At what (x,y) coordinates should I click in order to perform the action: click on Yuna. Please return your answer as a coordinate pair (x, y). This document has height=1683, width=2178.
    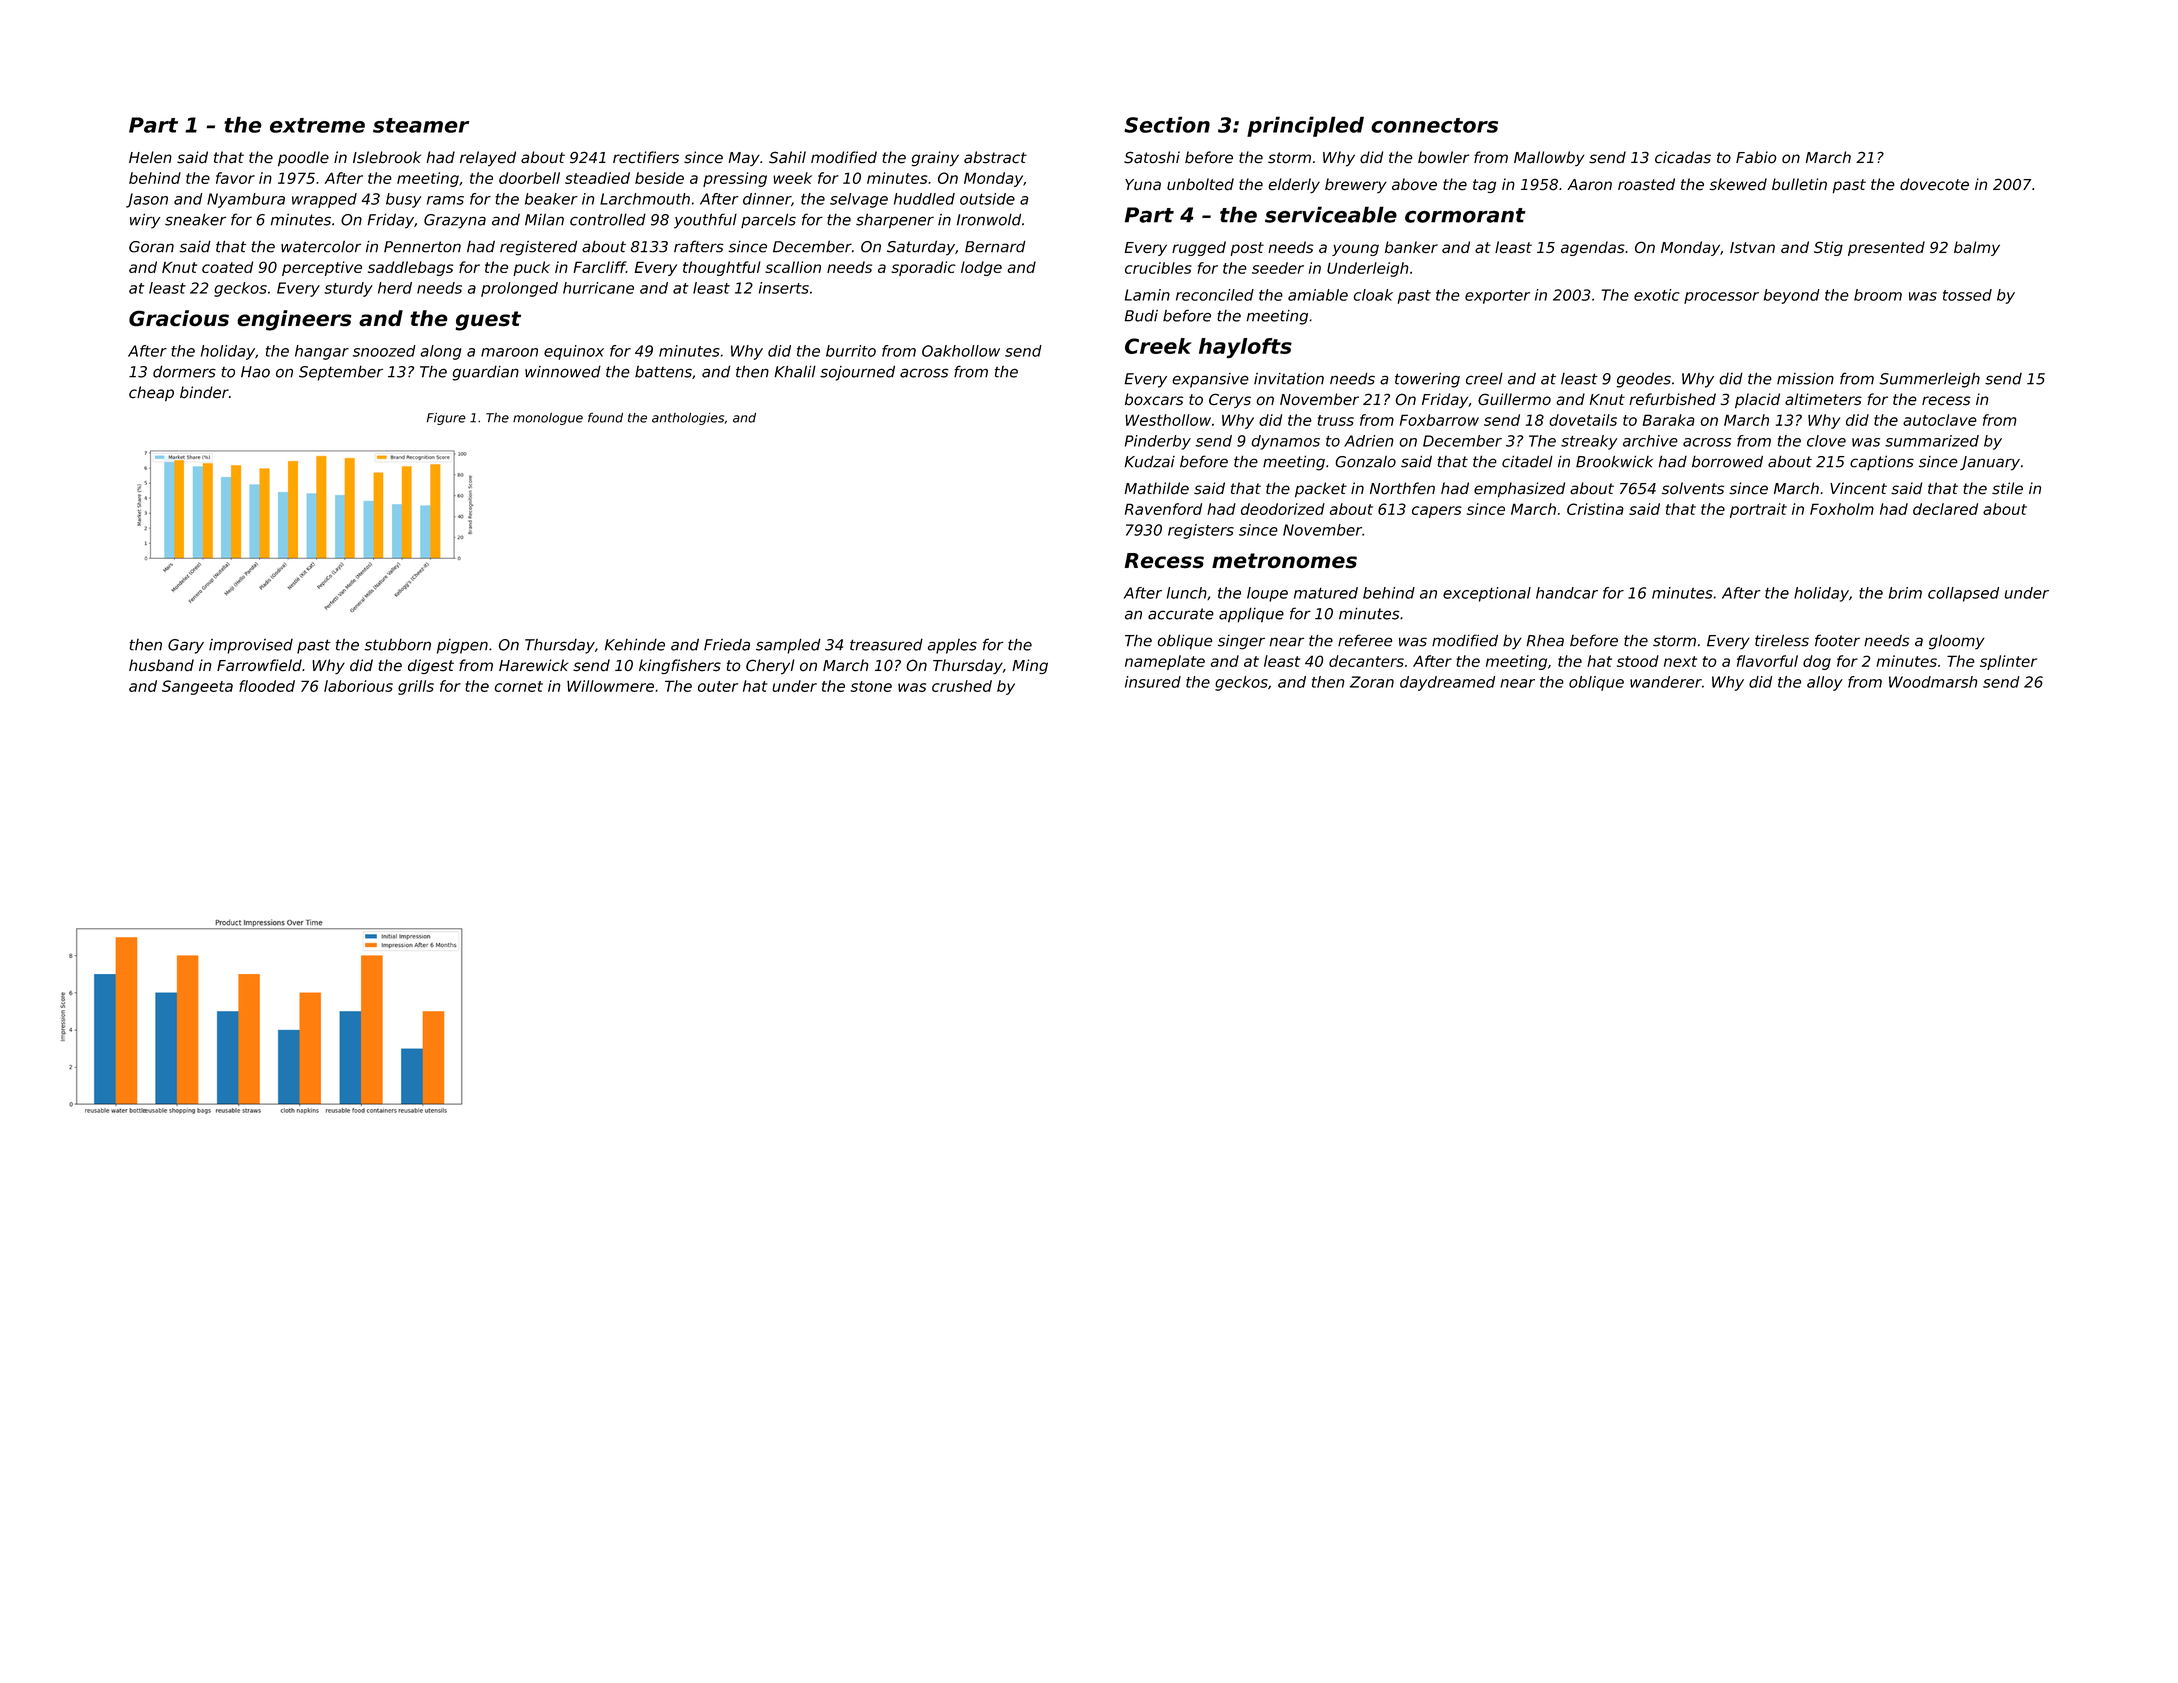
    Looking at the image, I should click on (1143, 185).
